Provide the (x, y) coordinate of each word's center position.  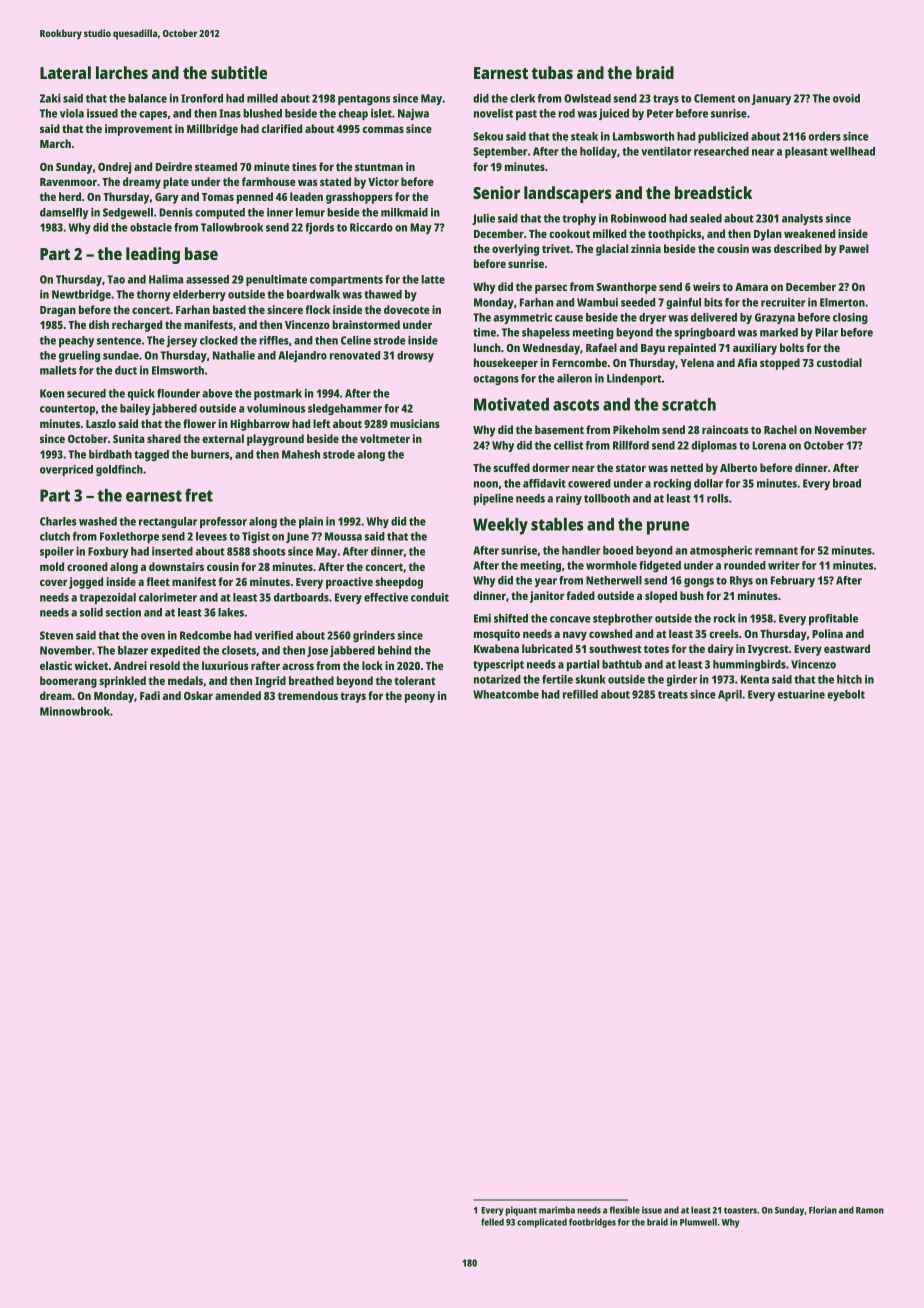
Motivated (511, 404)
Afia (747, 362)
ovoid (846, 98)
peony (420, 698)
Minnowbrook (75, 711)
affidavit (544, 483)
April (730, 695)
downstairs (176, 566)
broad (847, 483)
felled (492, 1222)
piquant (521, 1211)
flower (199, 423)
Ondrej (114, 168)
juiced (614, 114)
